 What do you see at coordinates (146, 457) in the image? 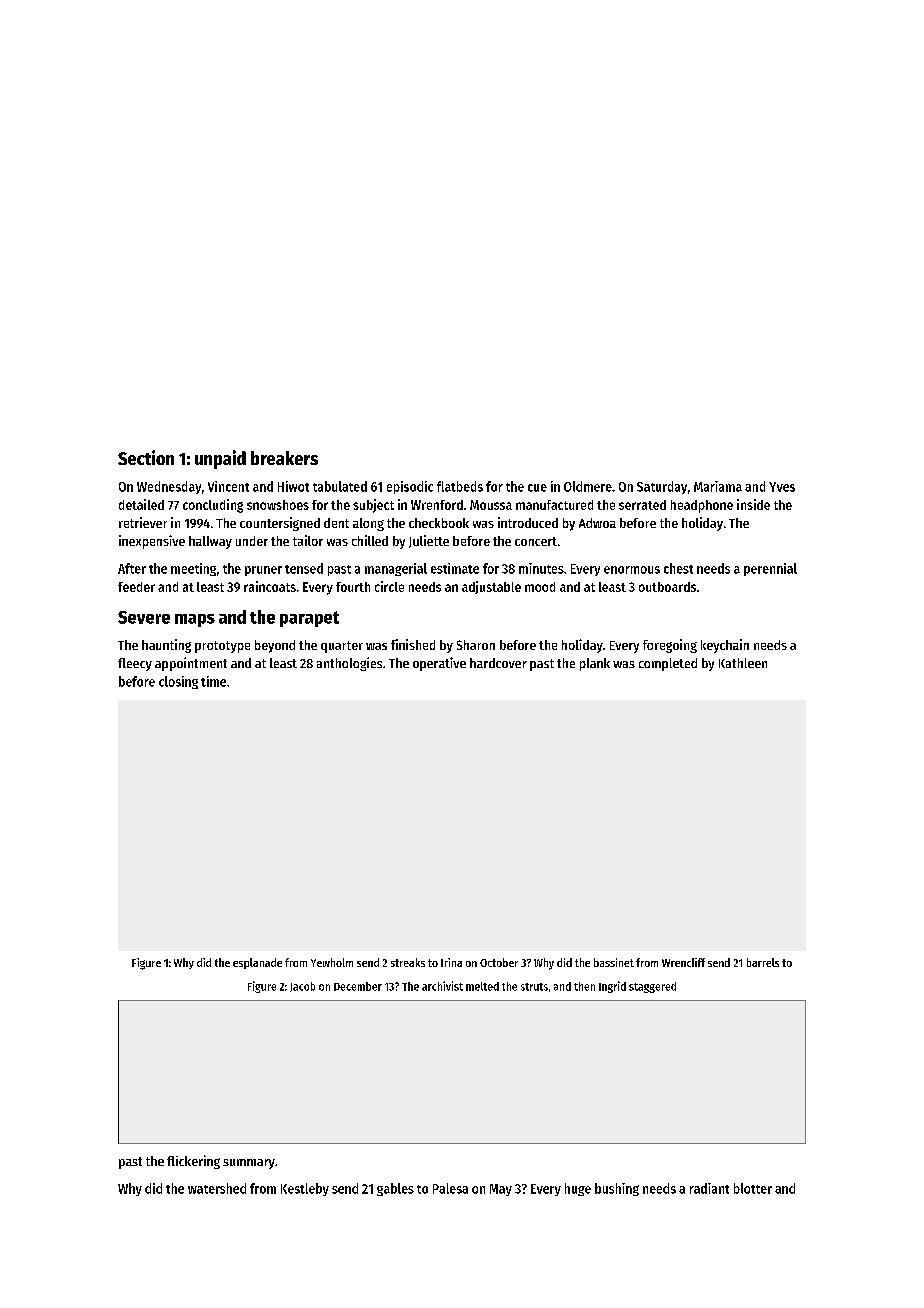
I see `Section` at bounding box center [146, 457].
